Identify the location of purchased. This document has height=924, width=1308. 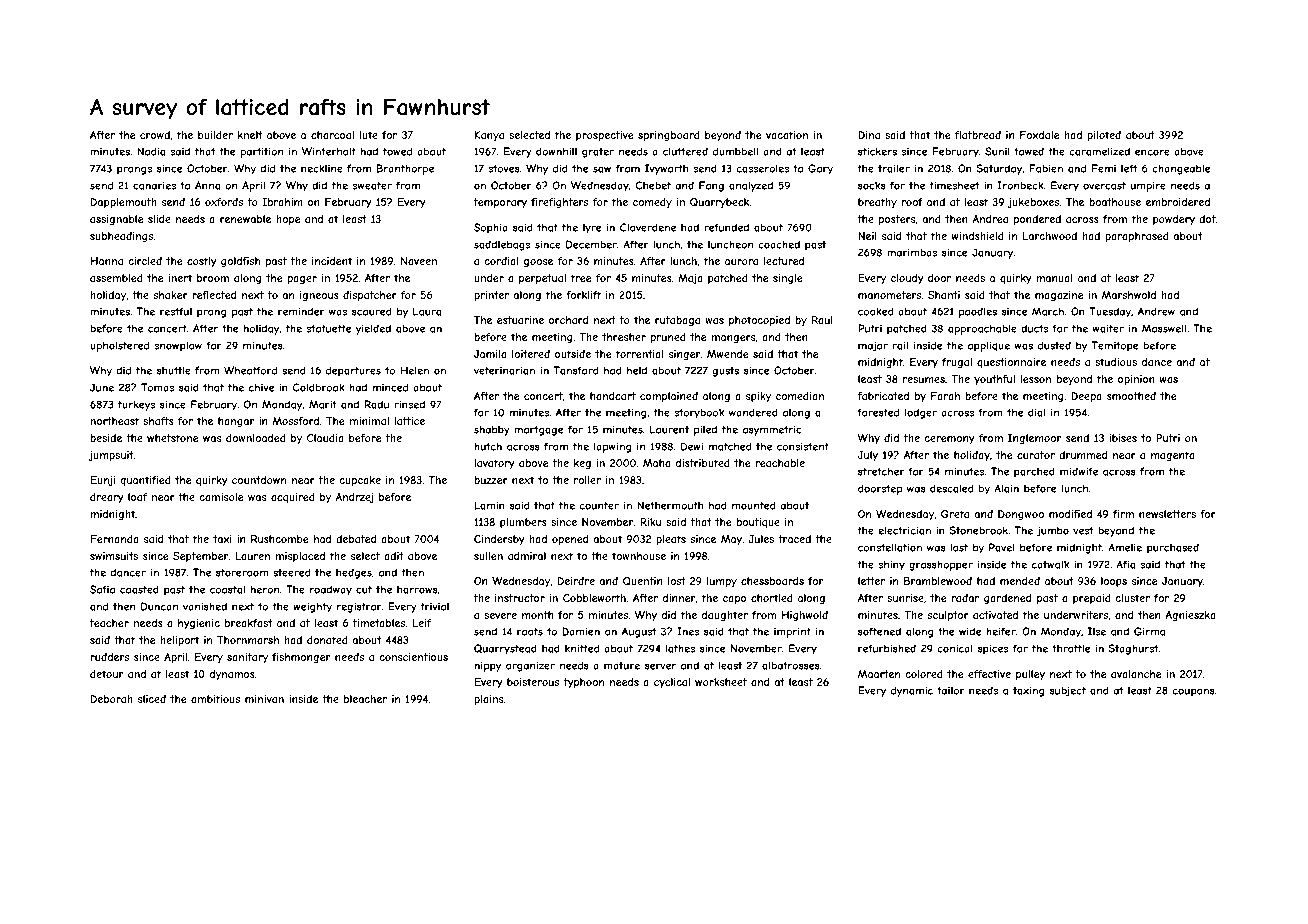
(1173, 548).
